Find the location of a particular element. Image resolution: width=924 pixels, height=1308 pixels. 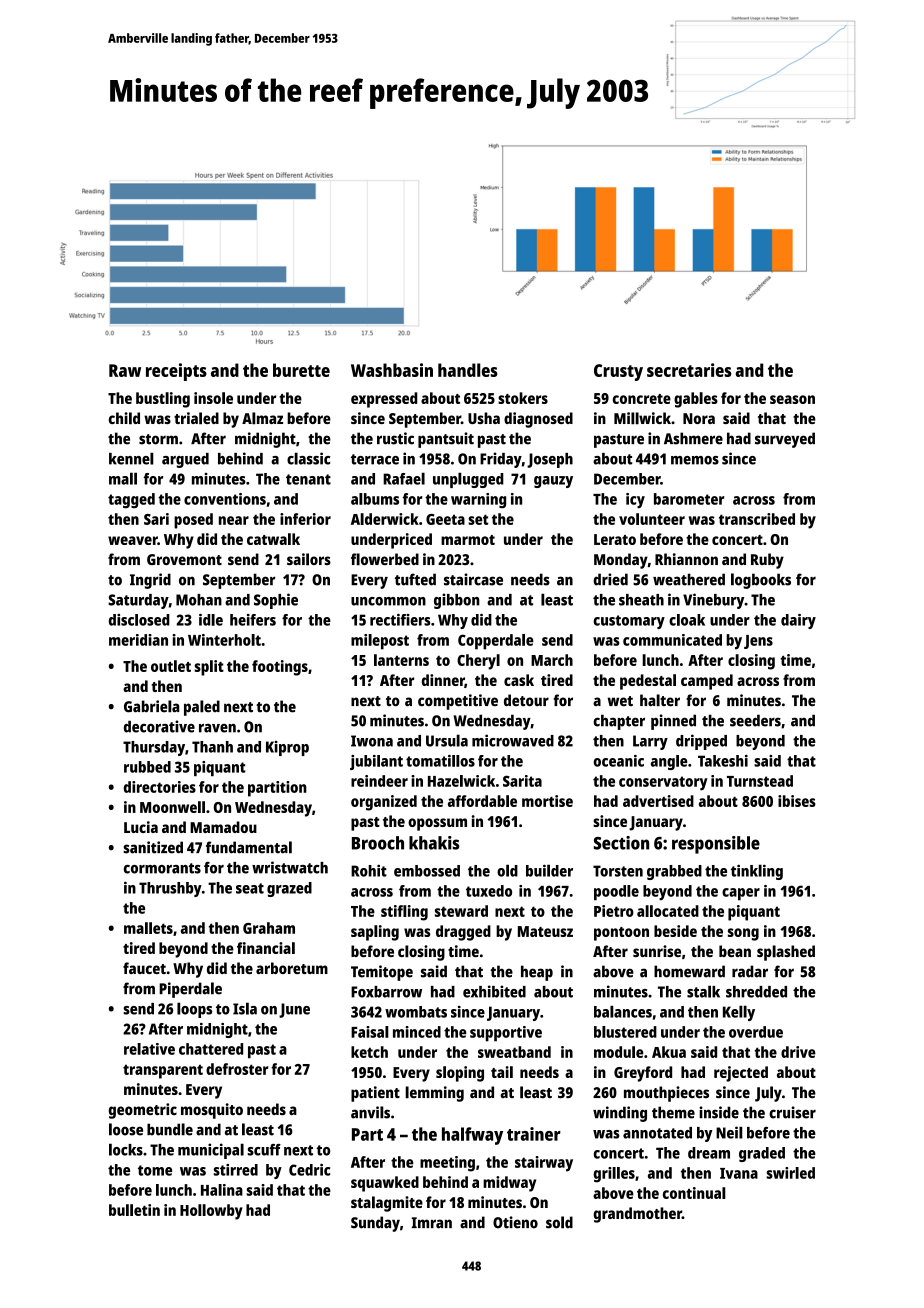

annotated is located at coordinates (657, 1133).
